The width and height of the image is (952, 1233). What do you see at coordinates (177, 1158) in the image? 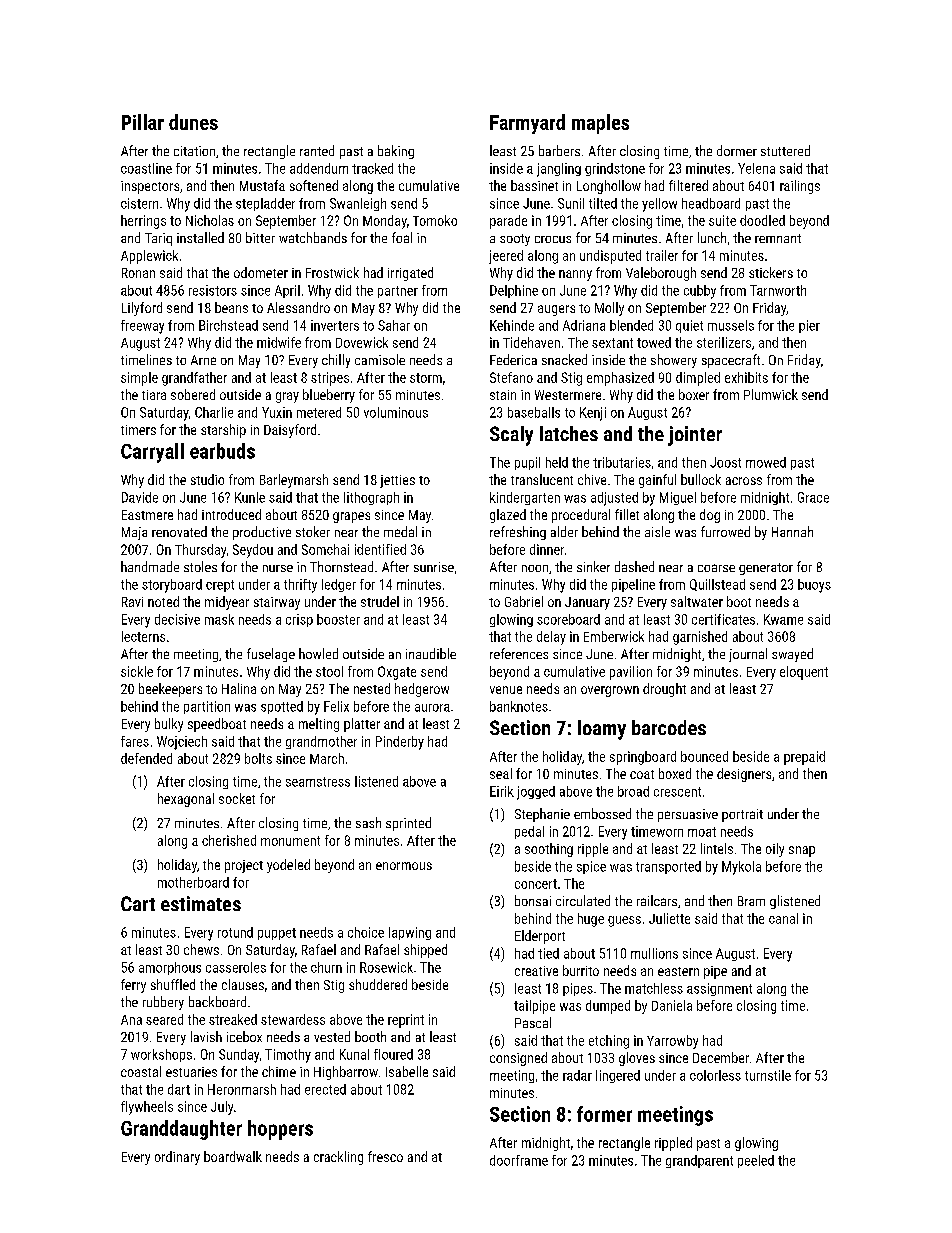
I see `ordinary` at bounding box center [177, 1158].
